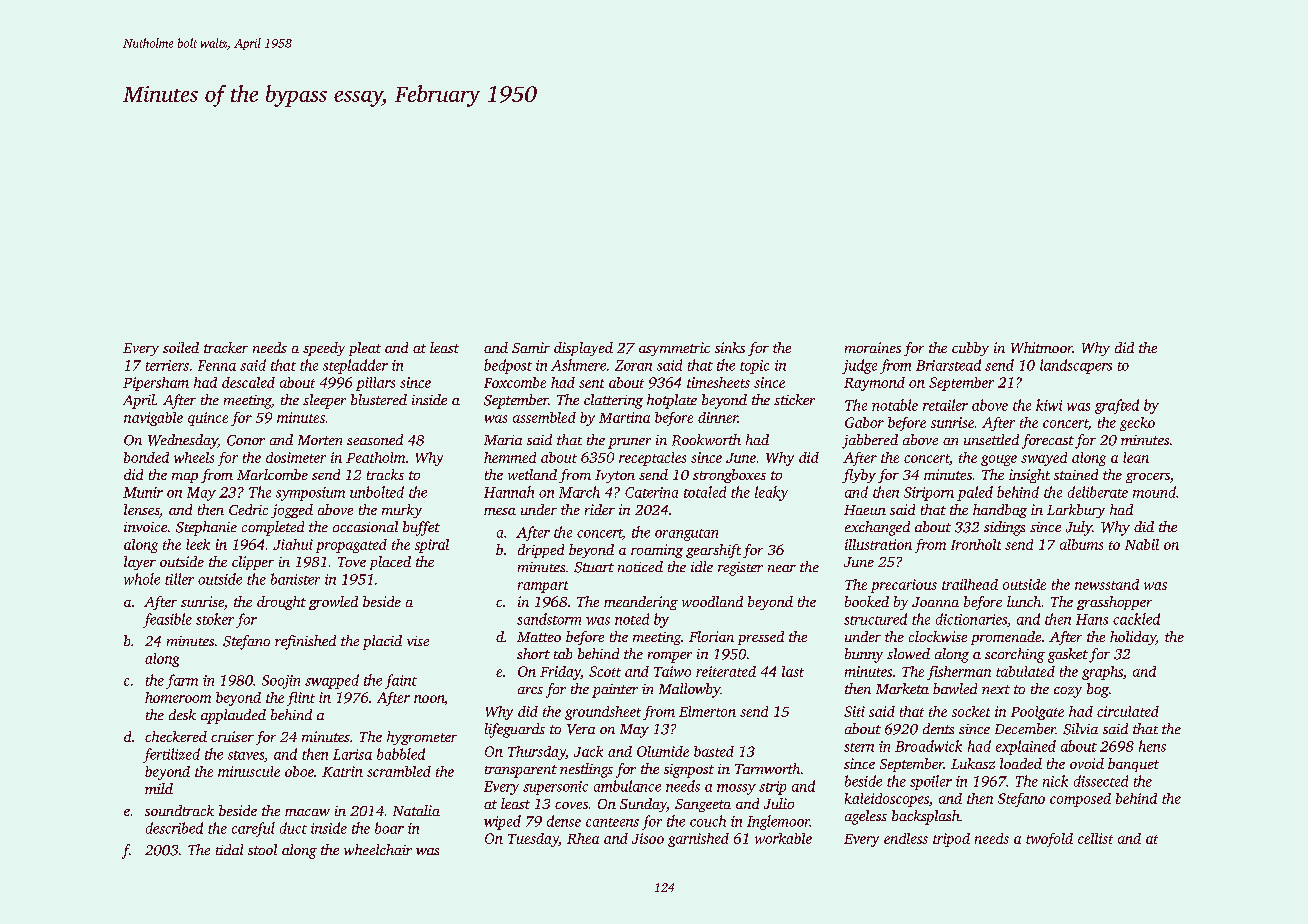  I want to click on roaming, so click(657, 551).
